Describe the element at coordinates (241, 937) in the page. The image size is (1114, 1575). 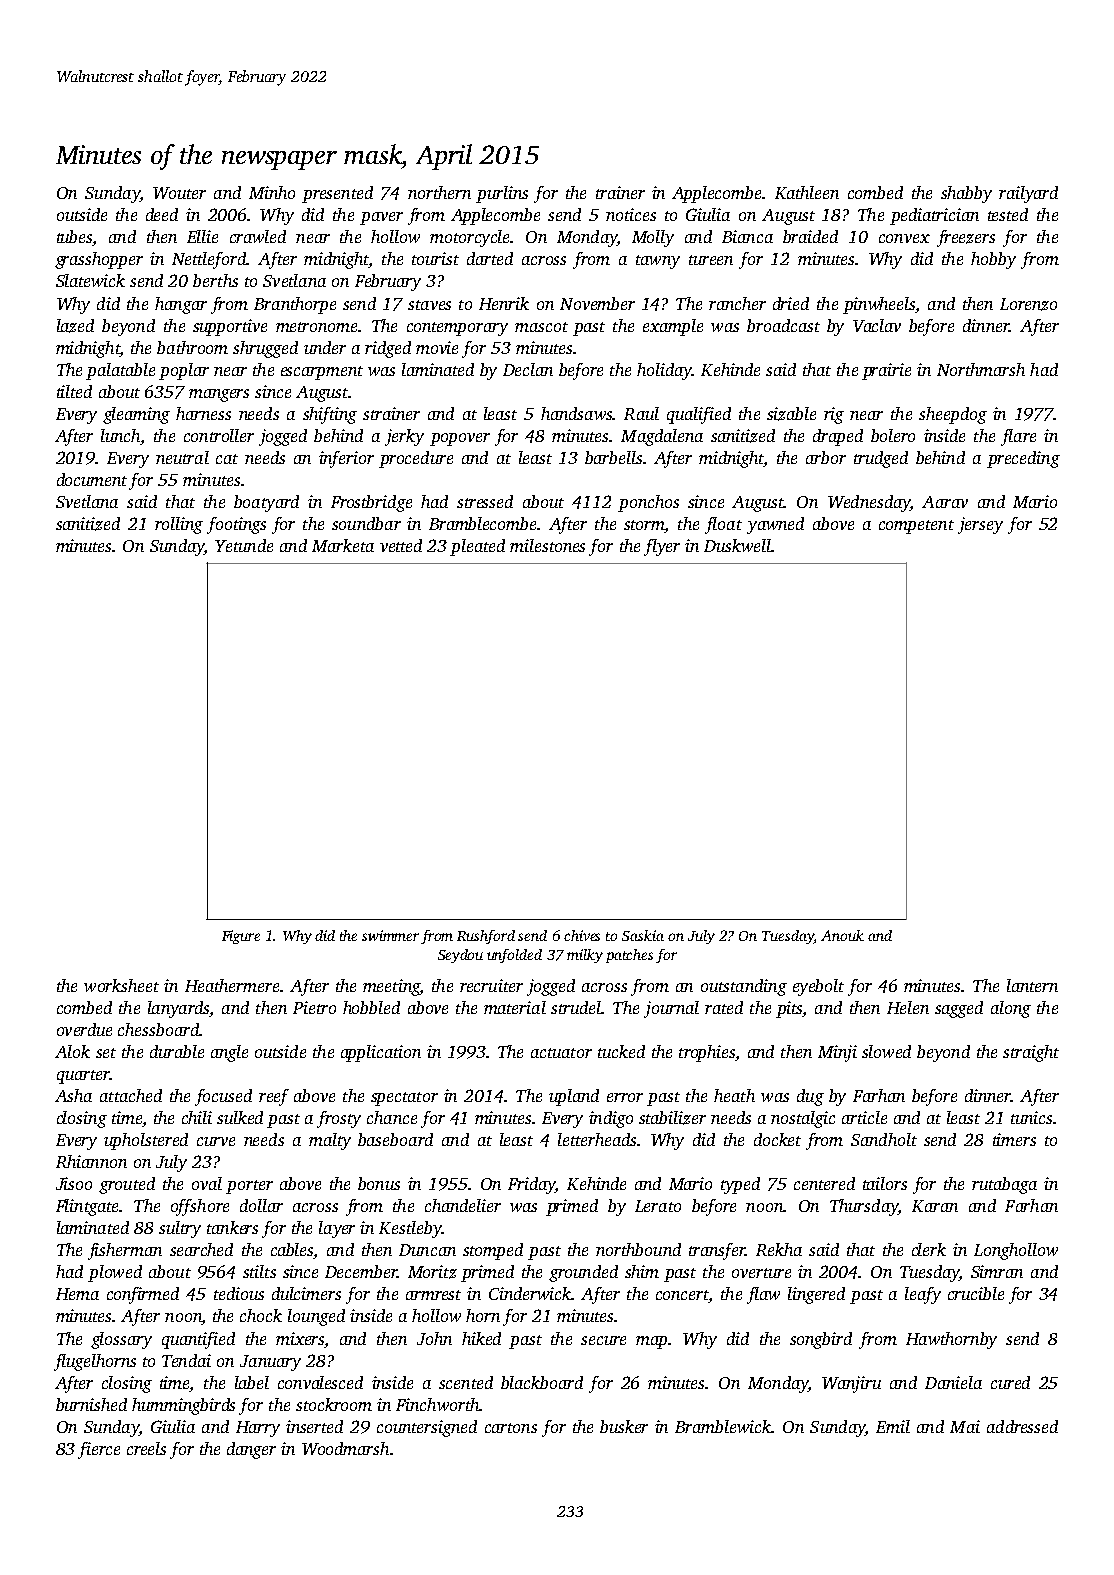
I see `Figure` at that location.
